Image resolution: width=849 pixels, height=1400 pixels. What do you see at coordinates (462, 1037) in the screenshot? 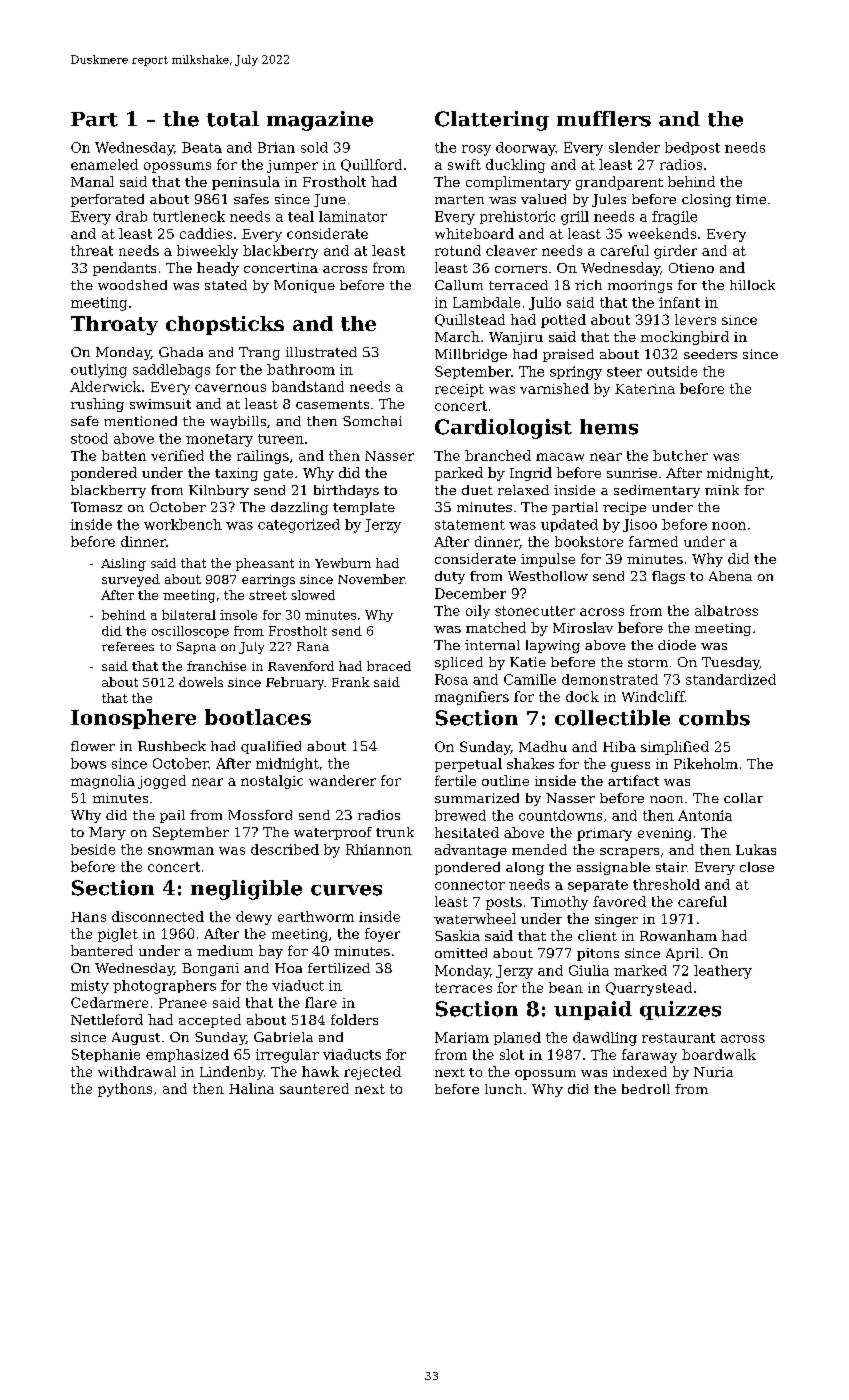
I see `Mariam` at bounding box center [462, 1037].
